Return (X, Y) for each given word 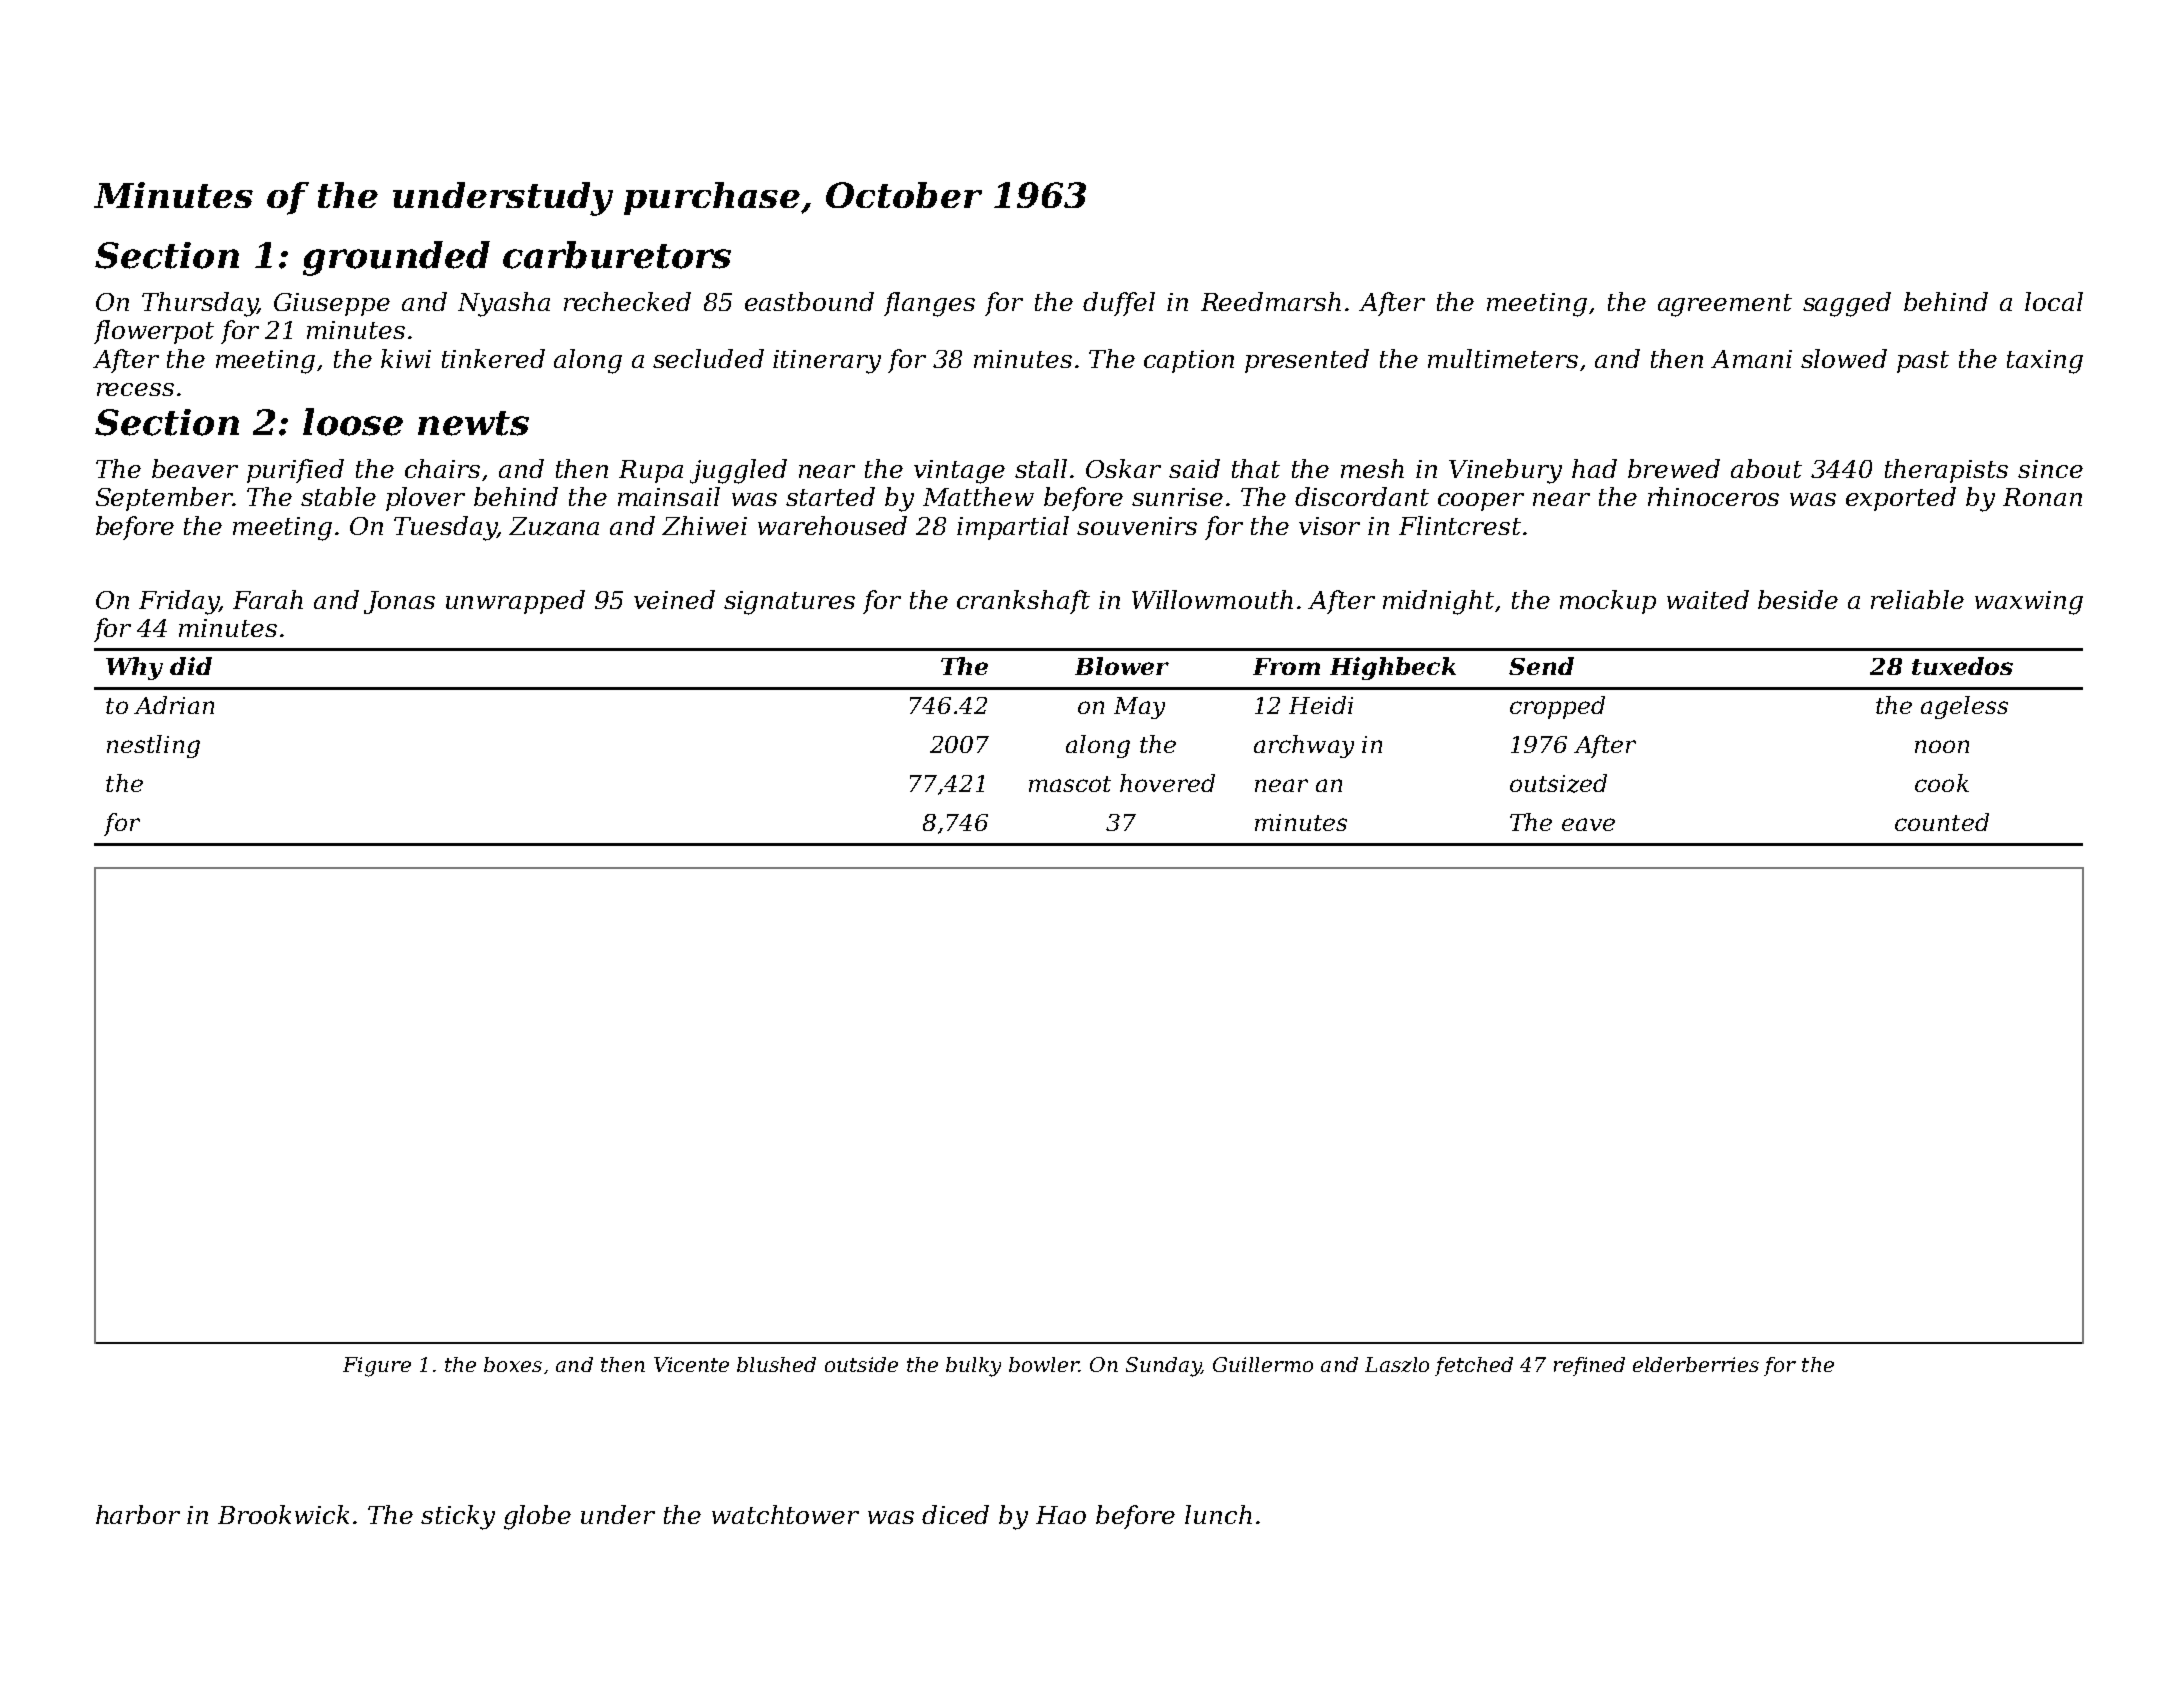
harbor (138, 1514)
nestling (153, 746)
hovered (1167, 783)
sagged (1847, 304)
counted (1942, 822)
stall (1041, 468)
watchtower (785, 1514)
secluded (708, 358)
